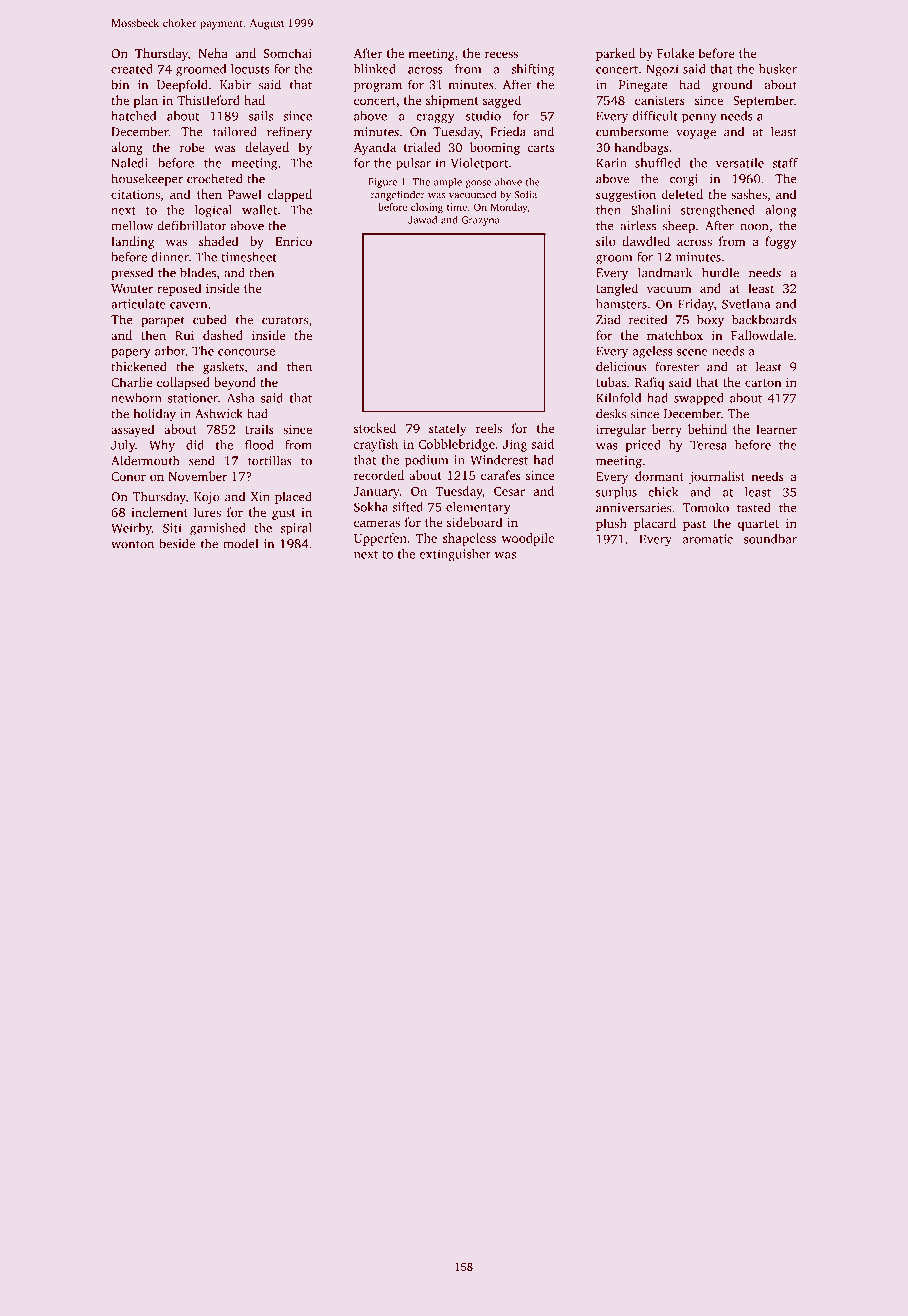 This document has width=908, height=1316. Describe the element at coordinates (293, 241) in the document. I see `Enrico` at that location.
